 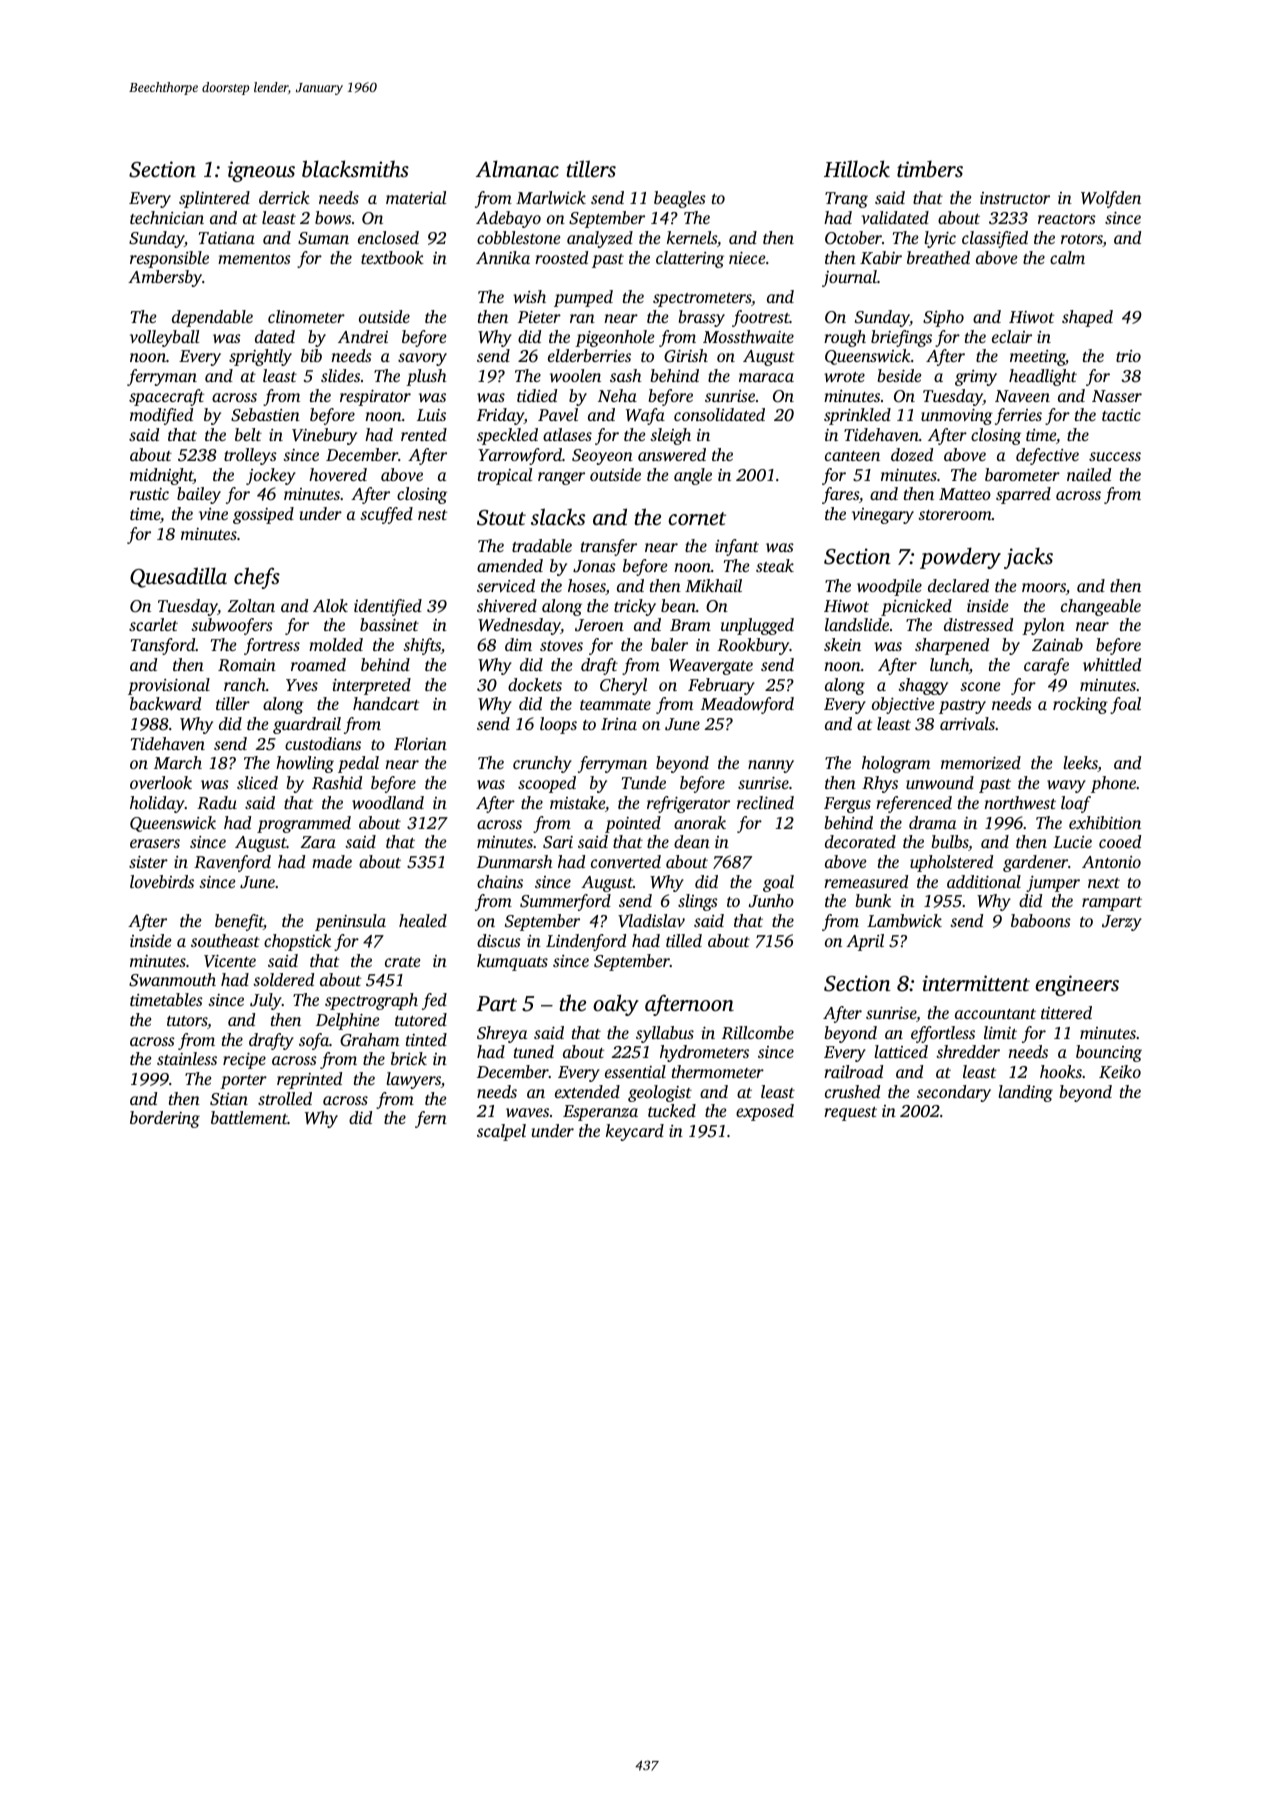 I want to click on igneous, so click(x=261, y=171).
